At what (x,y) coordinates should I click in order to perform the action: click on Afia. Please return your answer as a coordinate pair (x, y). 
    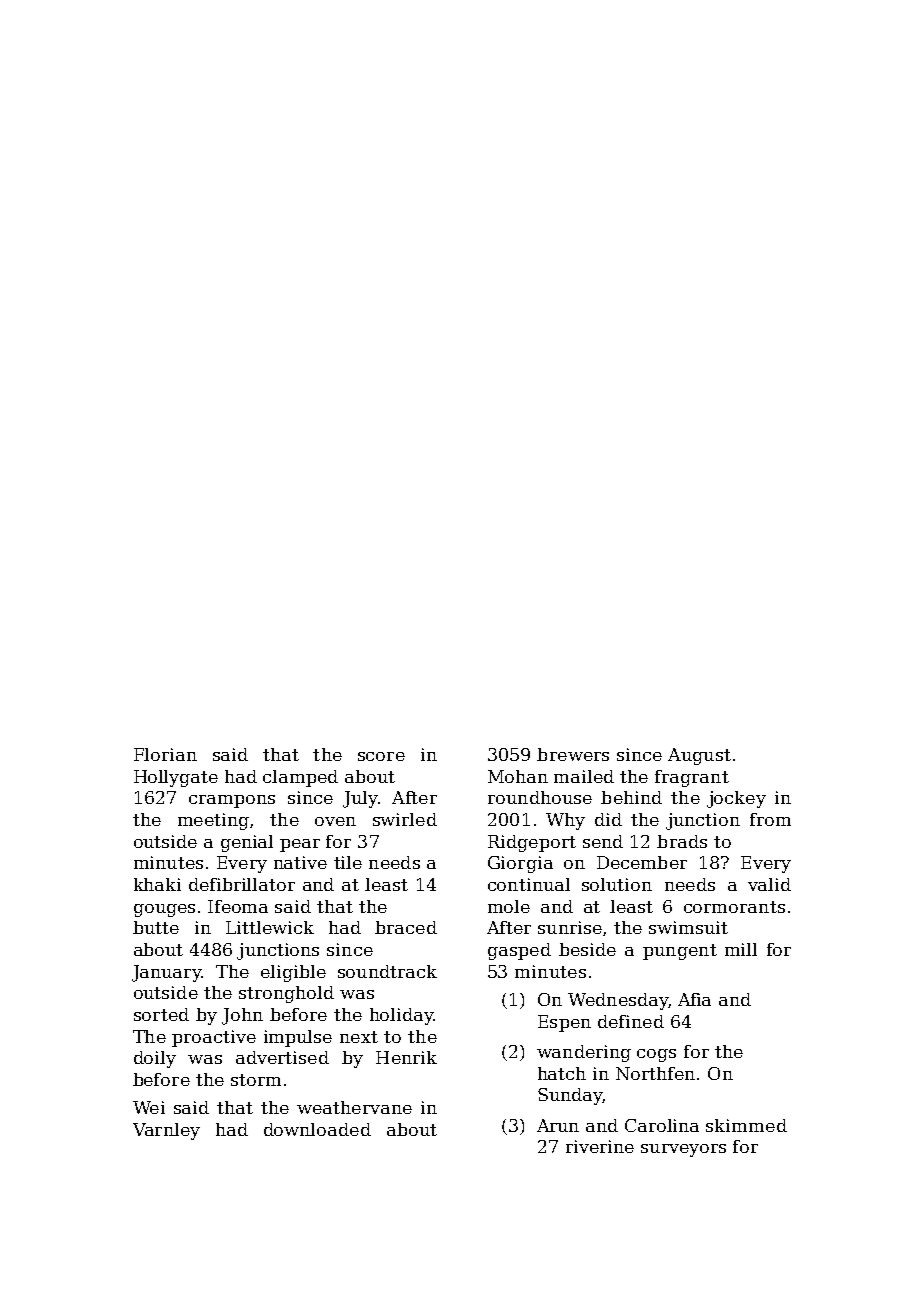
    Looking at the image, I should click on (694, 999).
